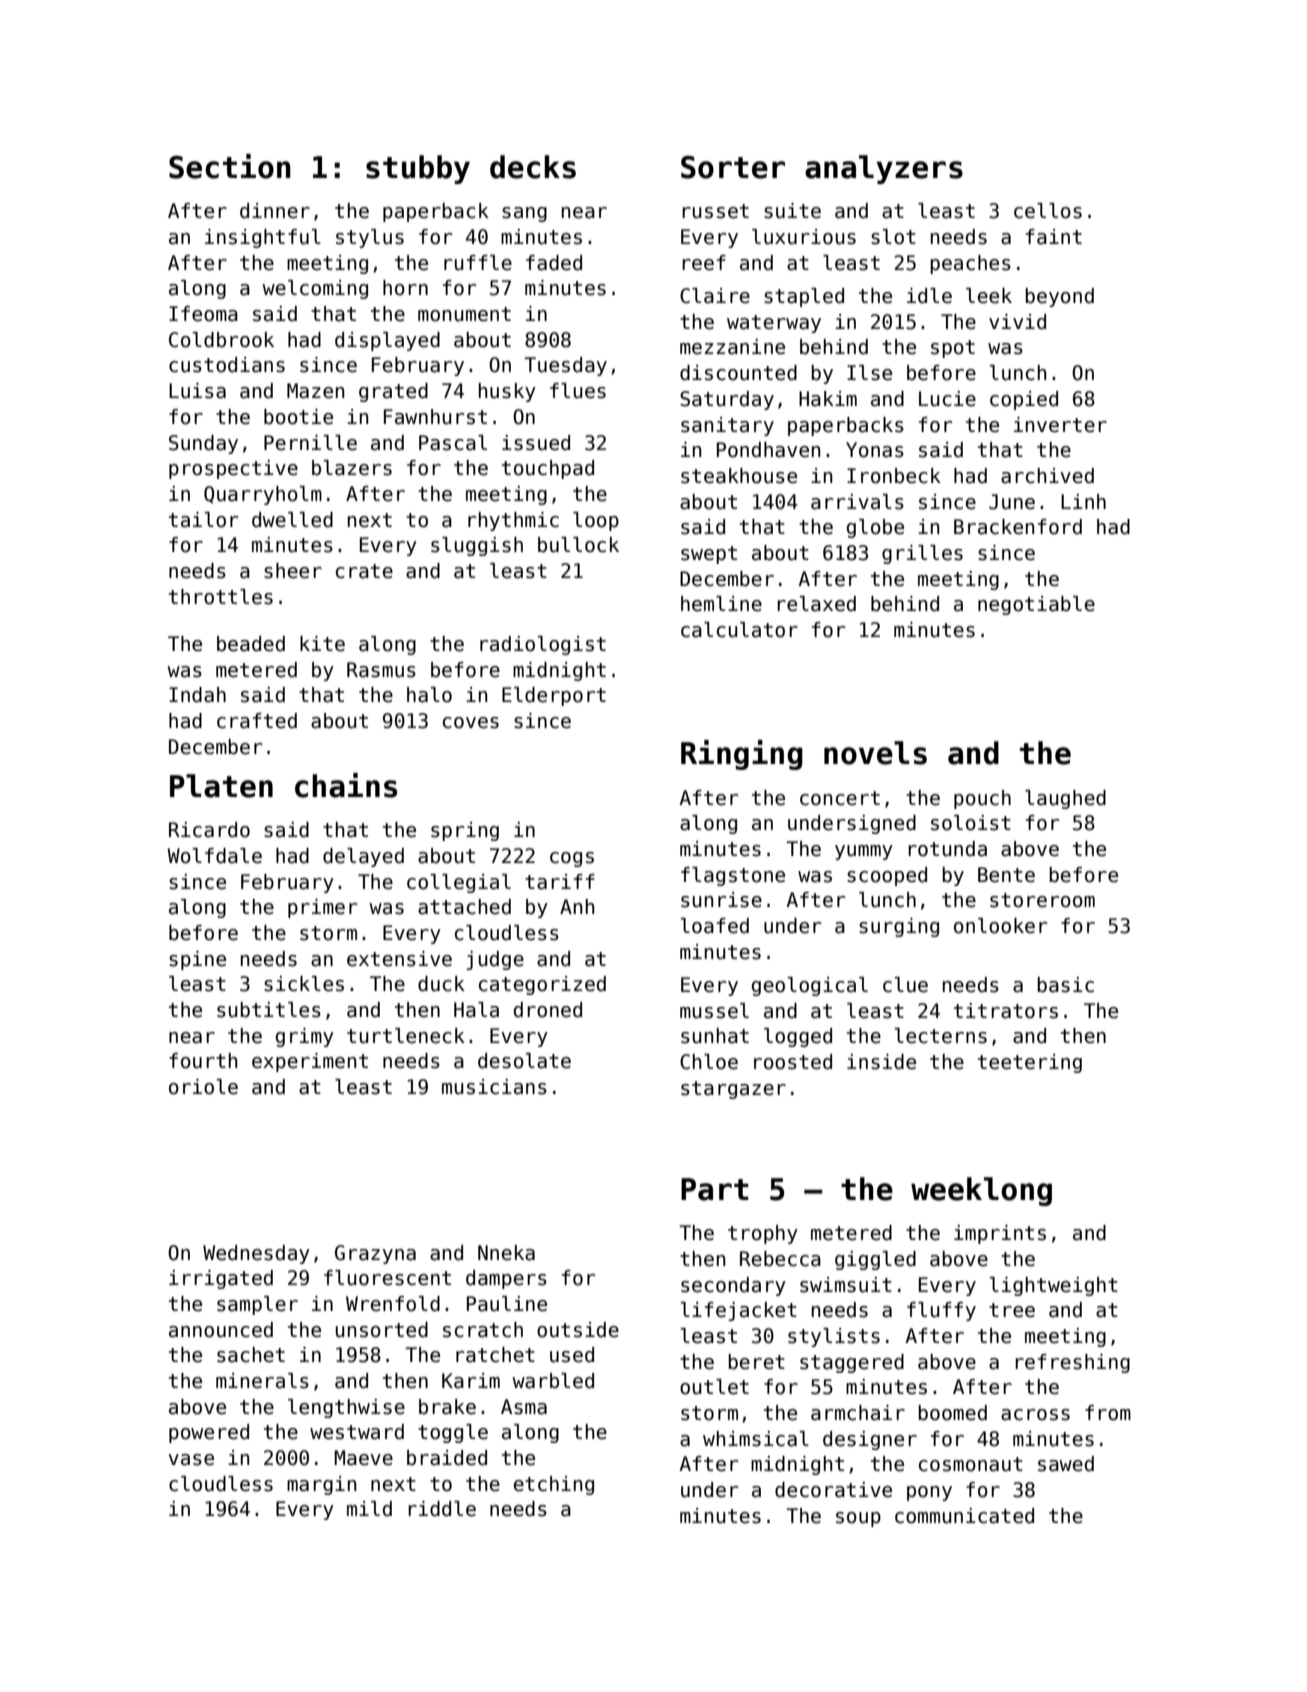 The width and height of the screenshot is (1307, 1692). What do you see at coordinates (257, 721) in the screenshot?
I see `crafted` at bounding box center [257, 721].
